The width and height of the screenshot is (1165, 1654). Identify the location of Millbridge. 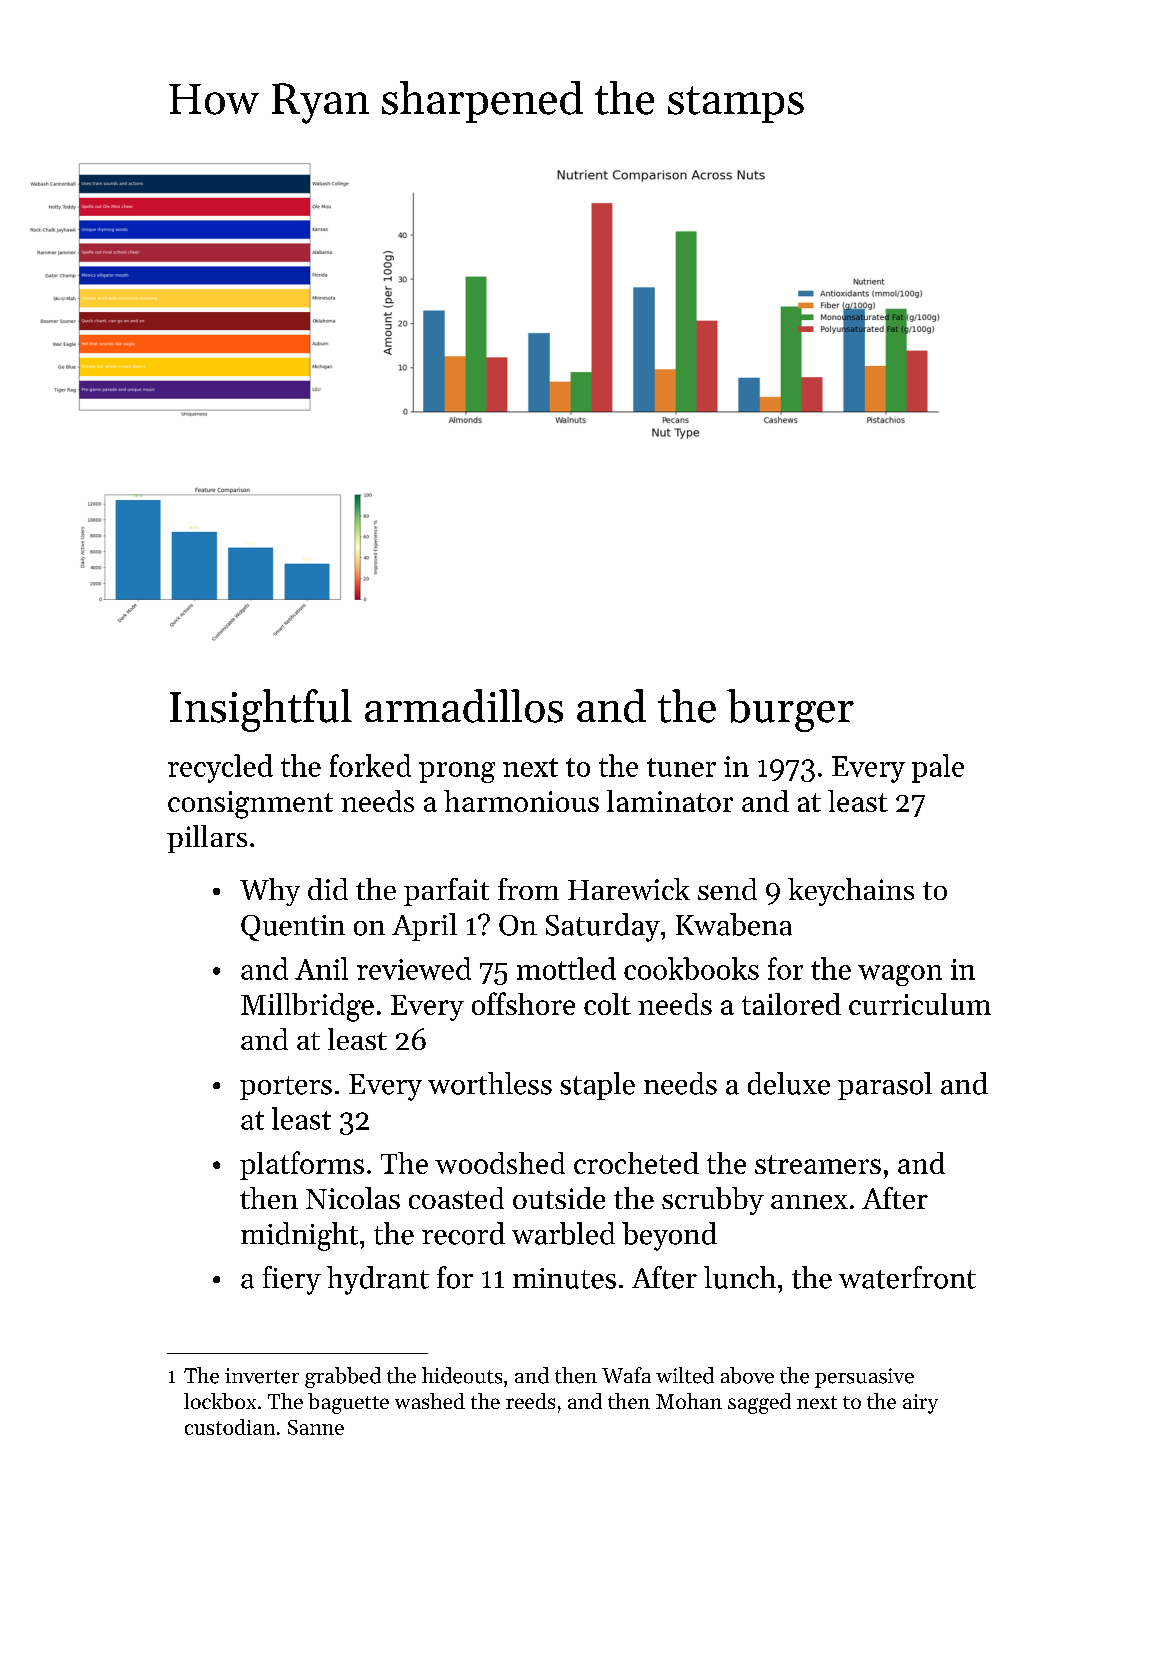
(307, 1007).
